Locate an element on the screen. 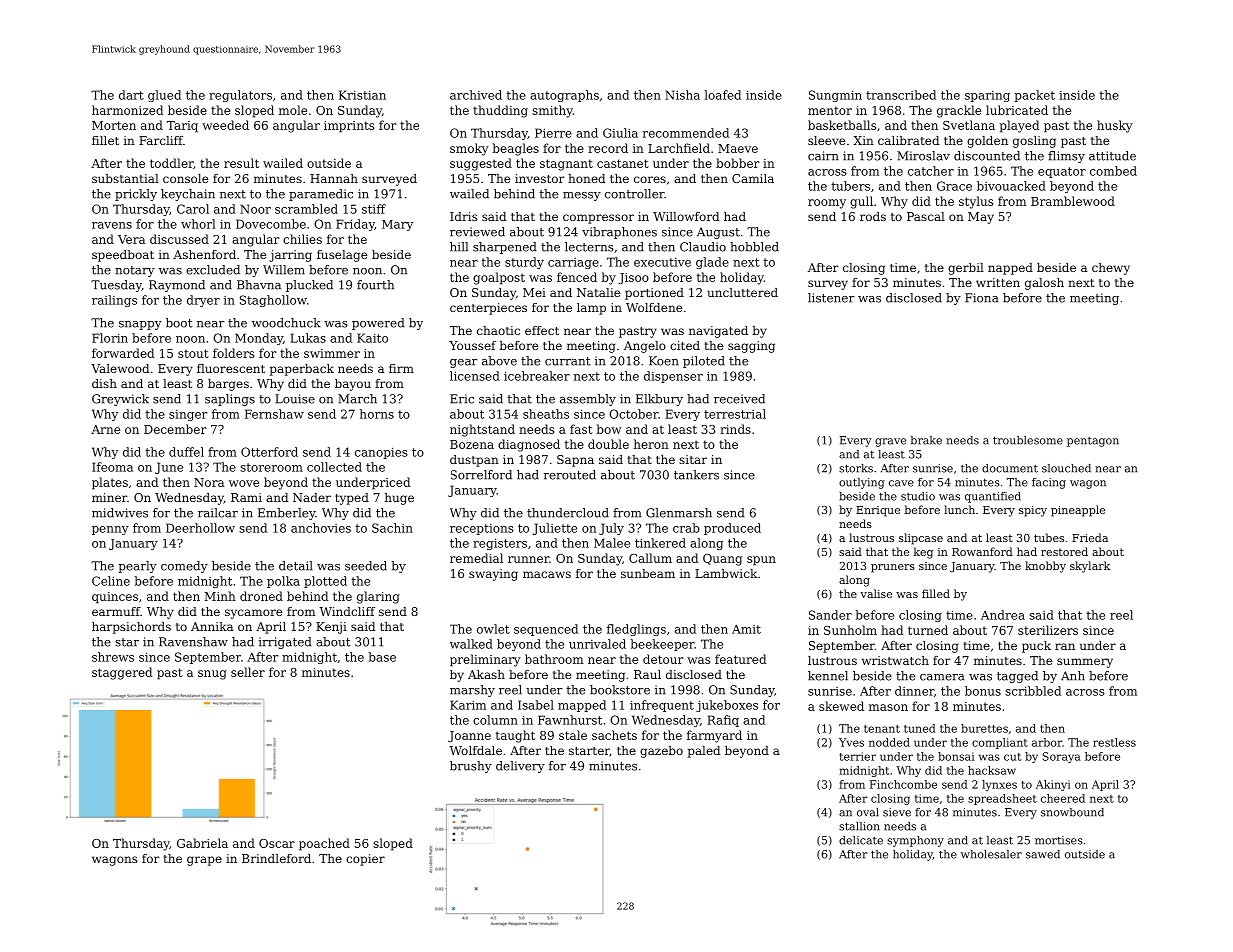  autographs is located at coordinates (564, 96).
